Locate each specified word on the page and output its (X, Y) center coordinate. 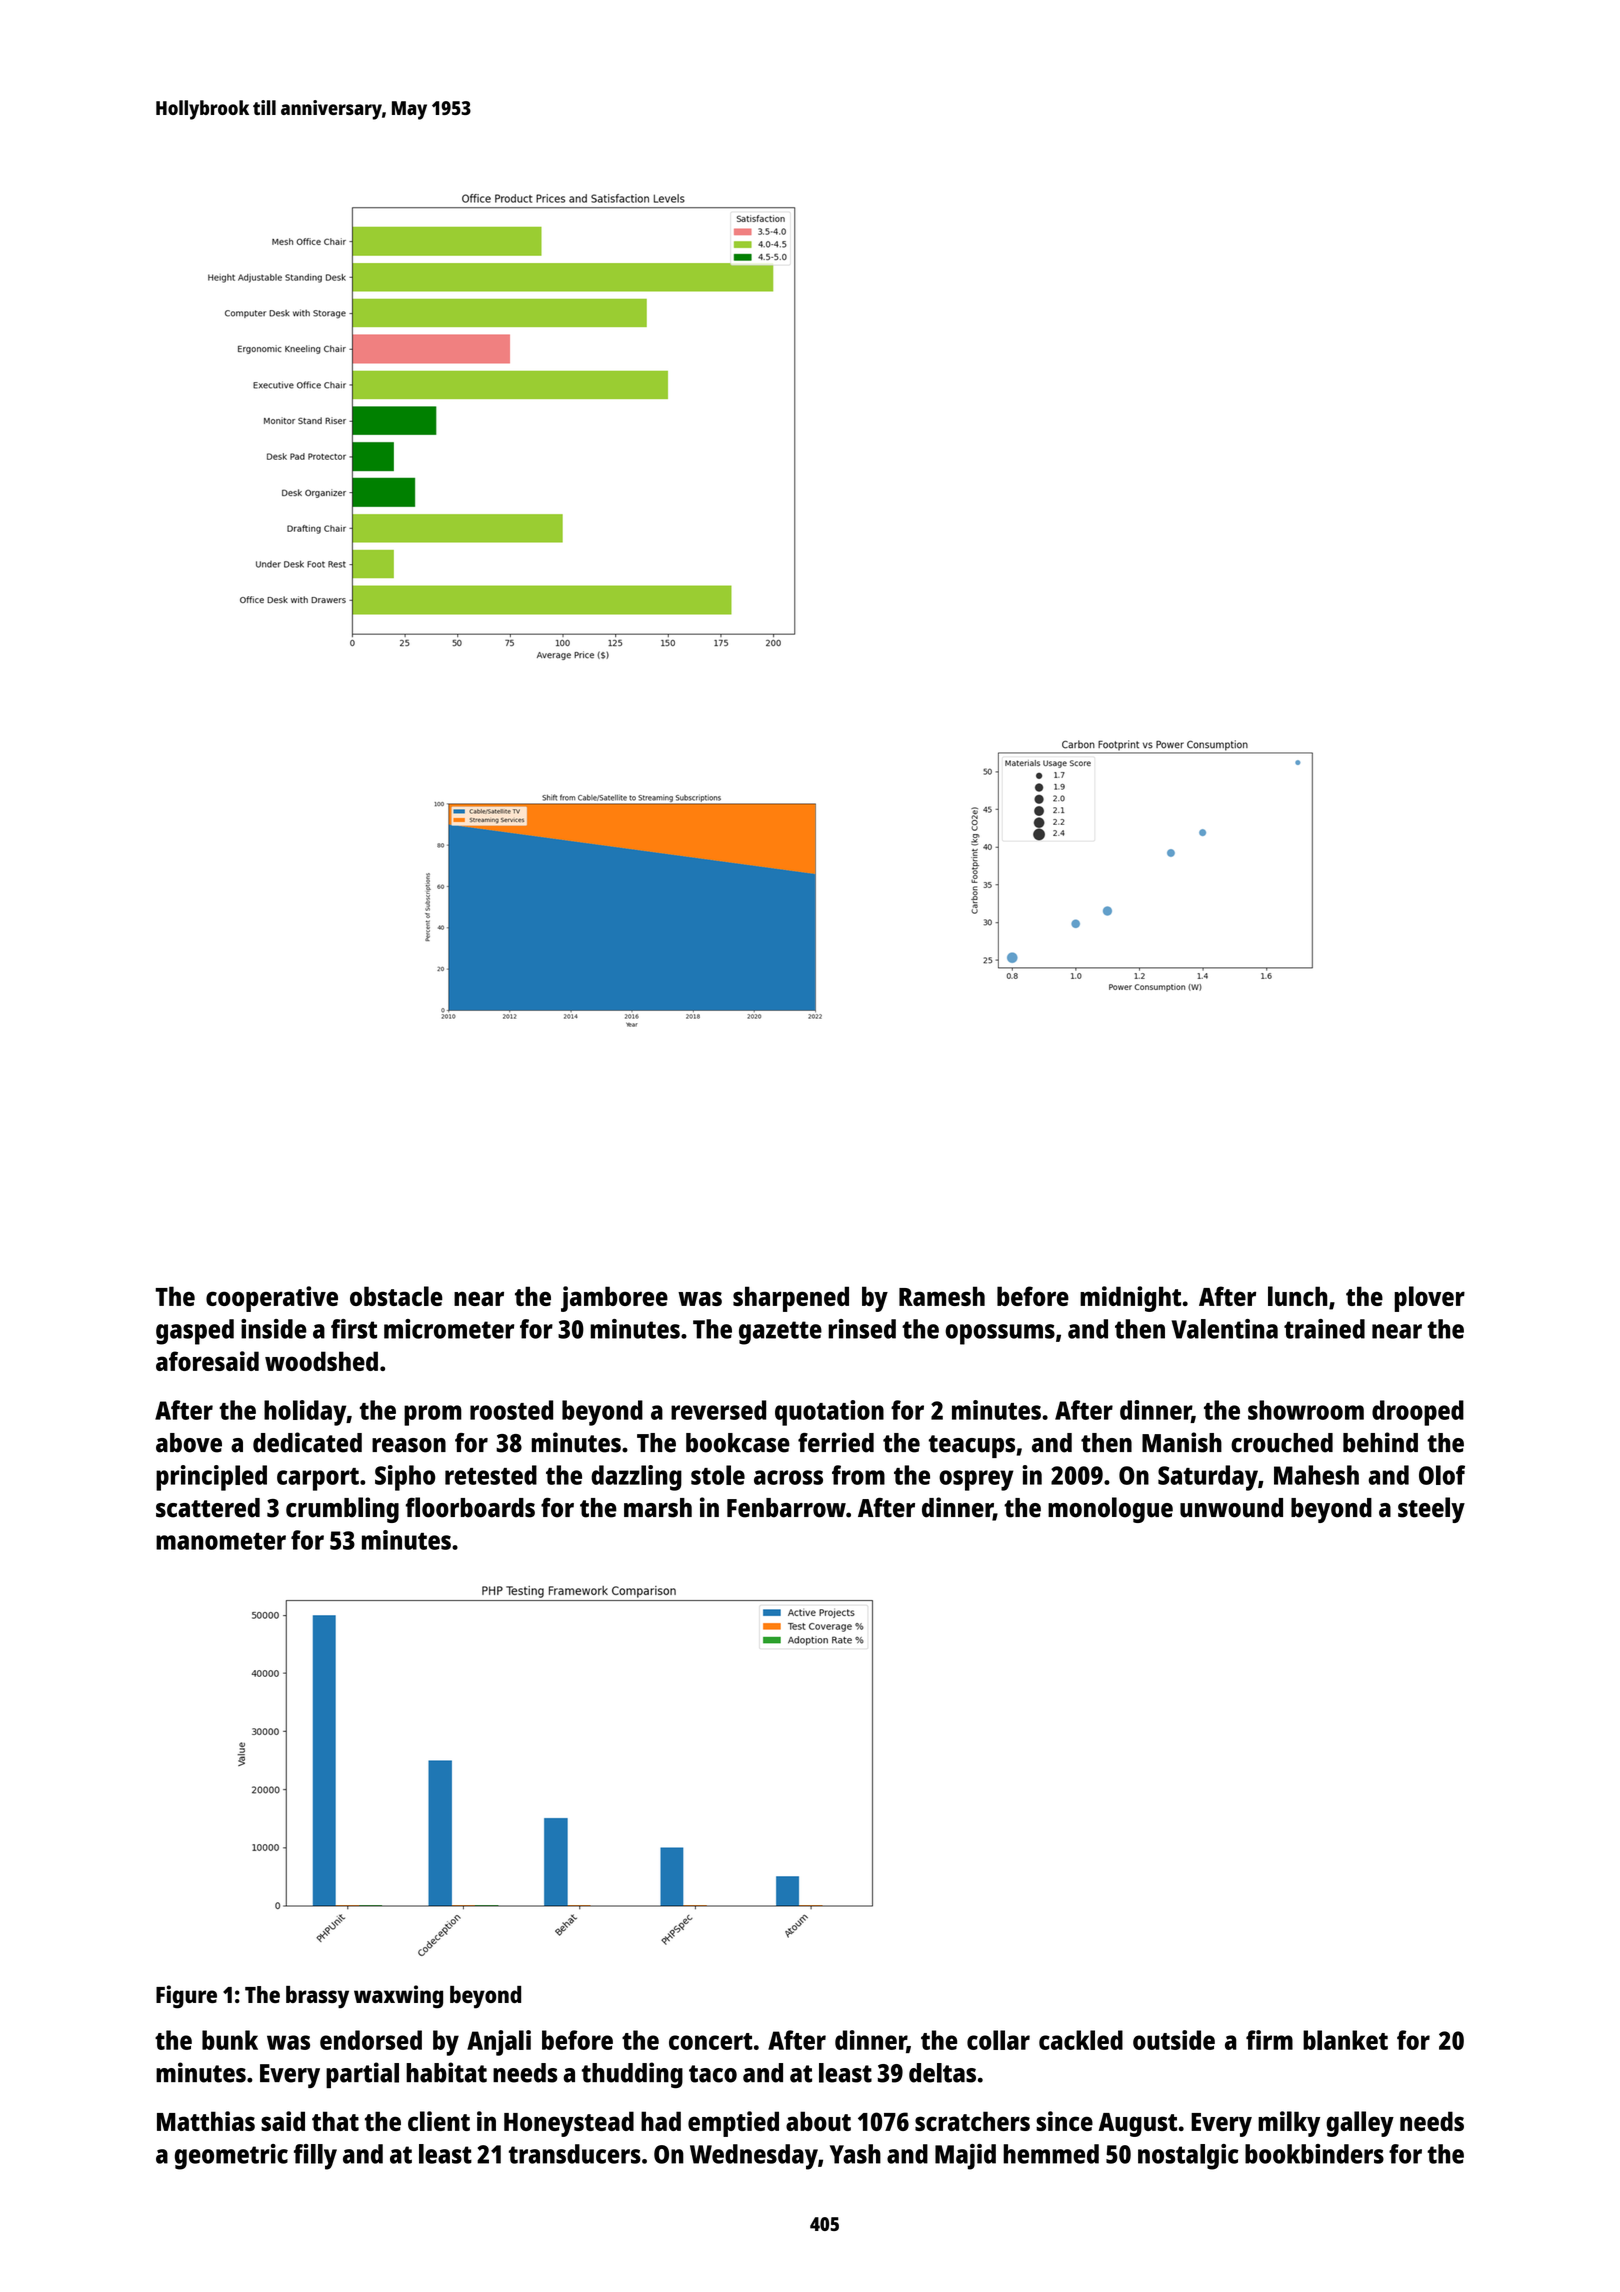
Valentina (1225, 1329)
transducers (575, 2154)
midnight (1130, 1299)
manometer (221, 1541)
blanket (1345, 2040)
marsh (658, 1508)
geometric (231, 2157)
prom (433, 1415)
